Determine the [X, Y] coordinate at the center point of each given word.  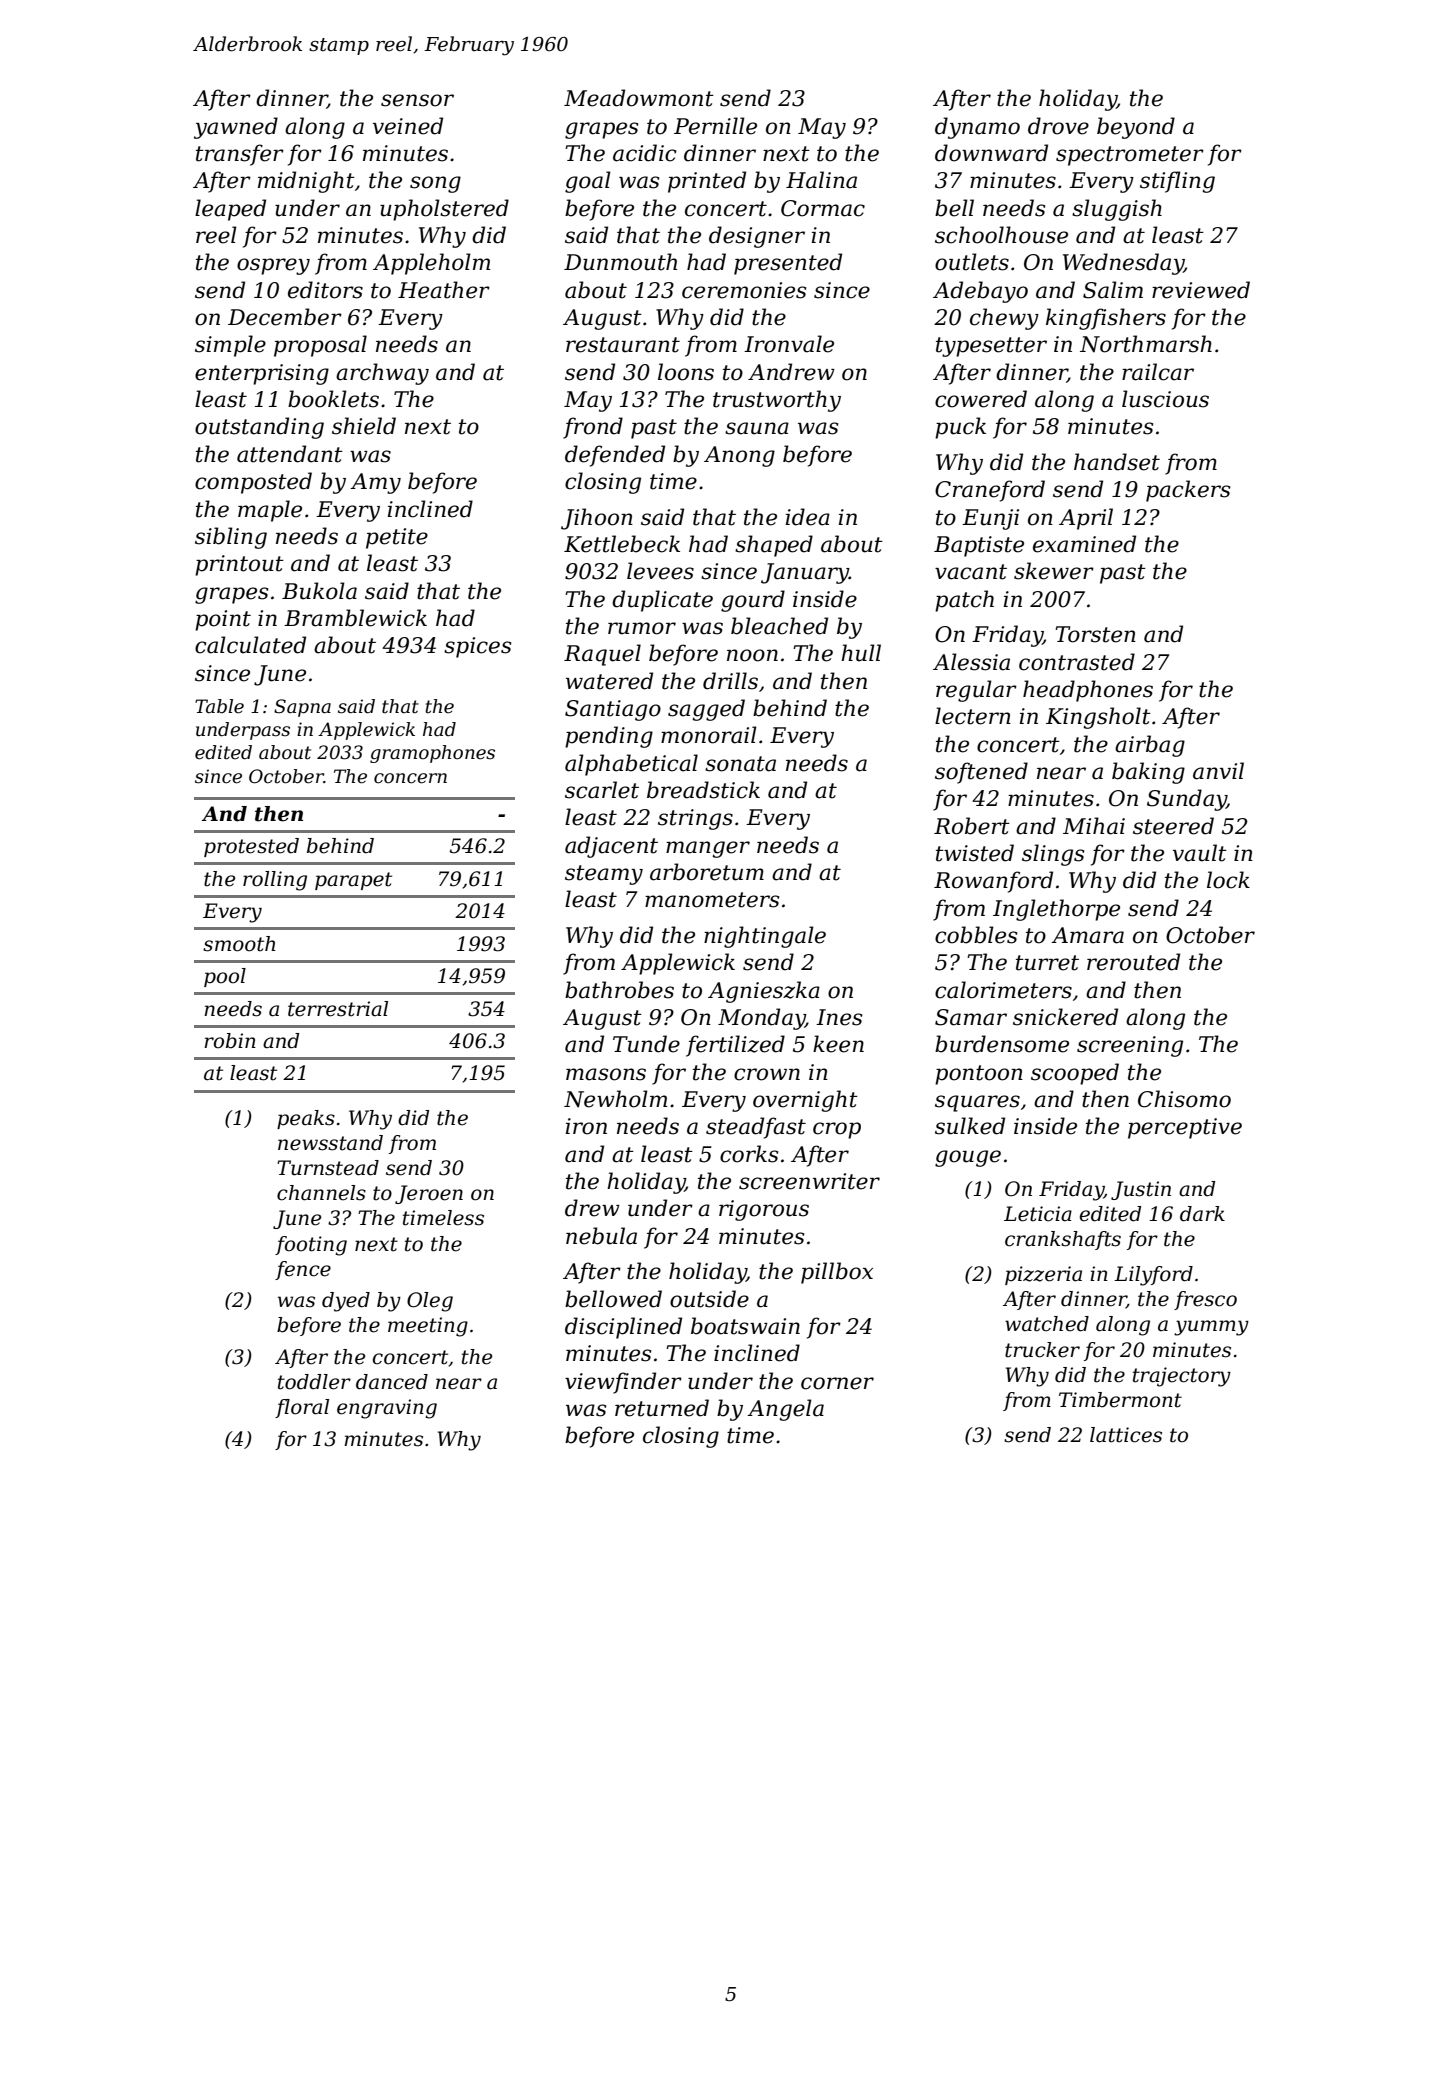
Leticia [1038, 1214]
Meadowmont [639, 98]
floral [302, 1408]
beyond [1136, 128]
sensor [417, 100]
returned [662, 1408]
